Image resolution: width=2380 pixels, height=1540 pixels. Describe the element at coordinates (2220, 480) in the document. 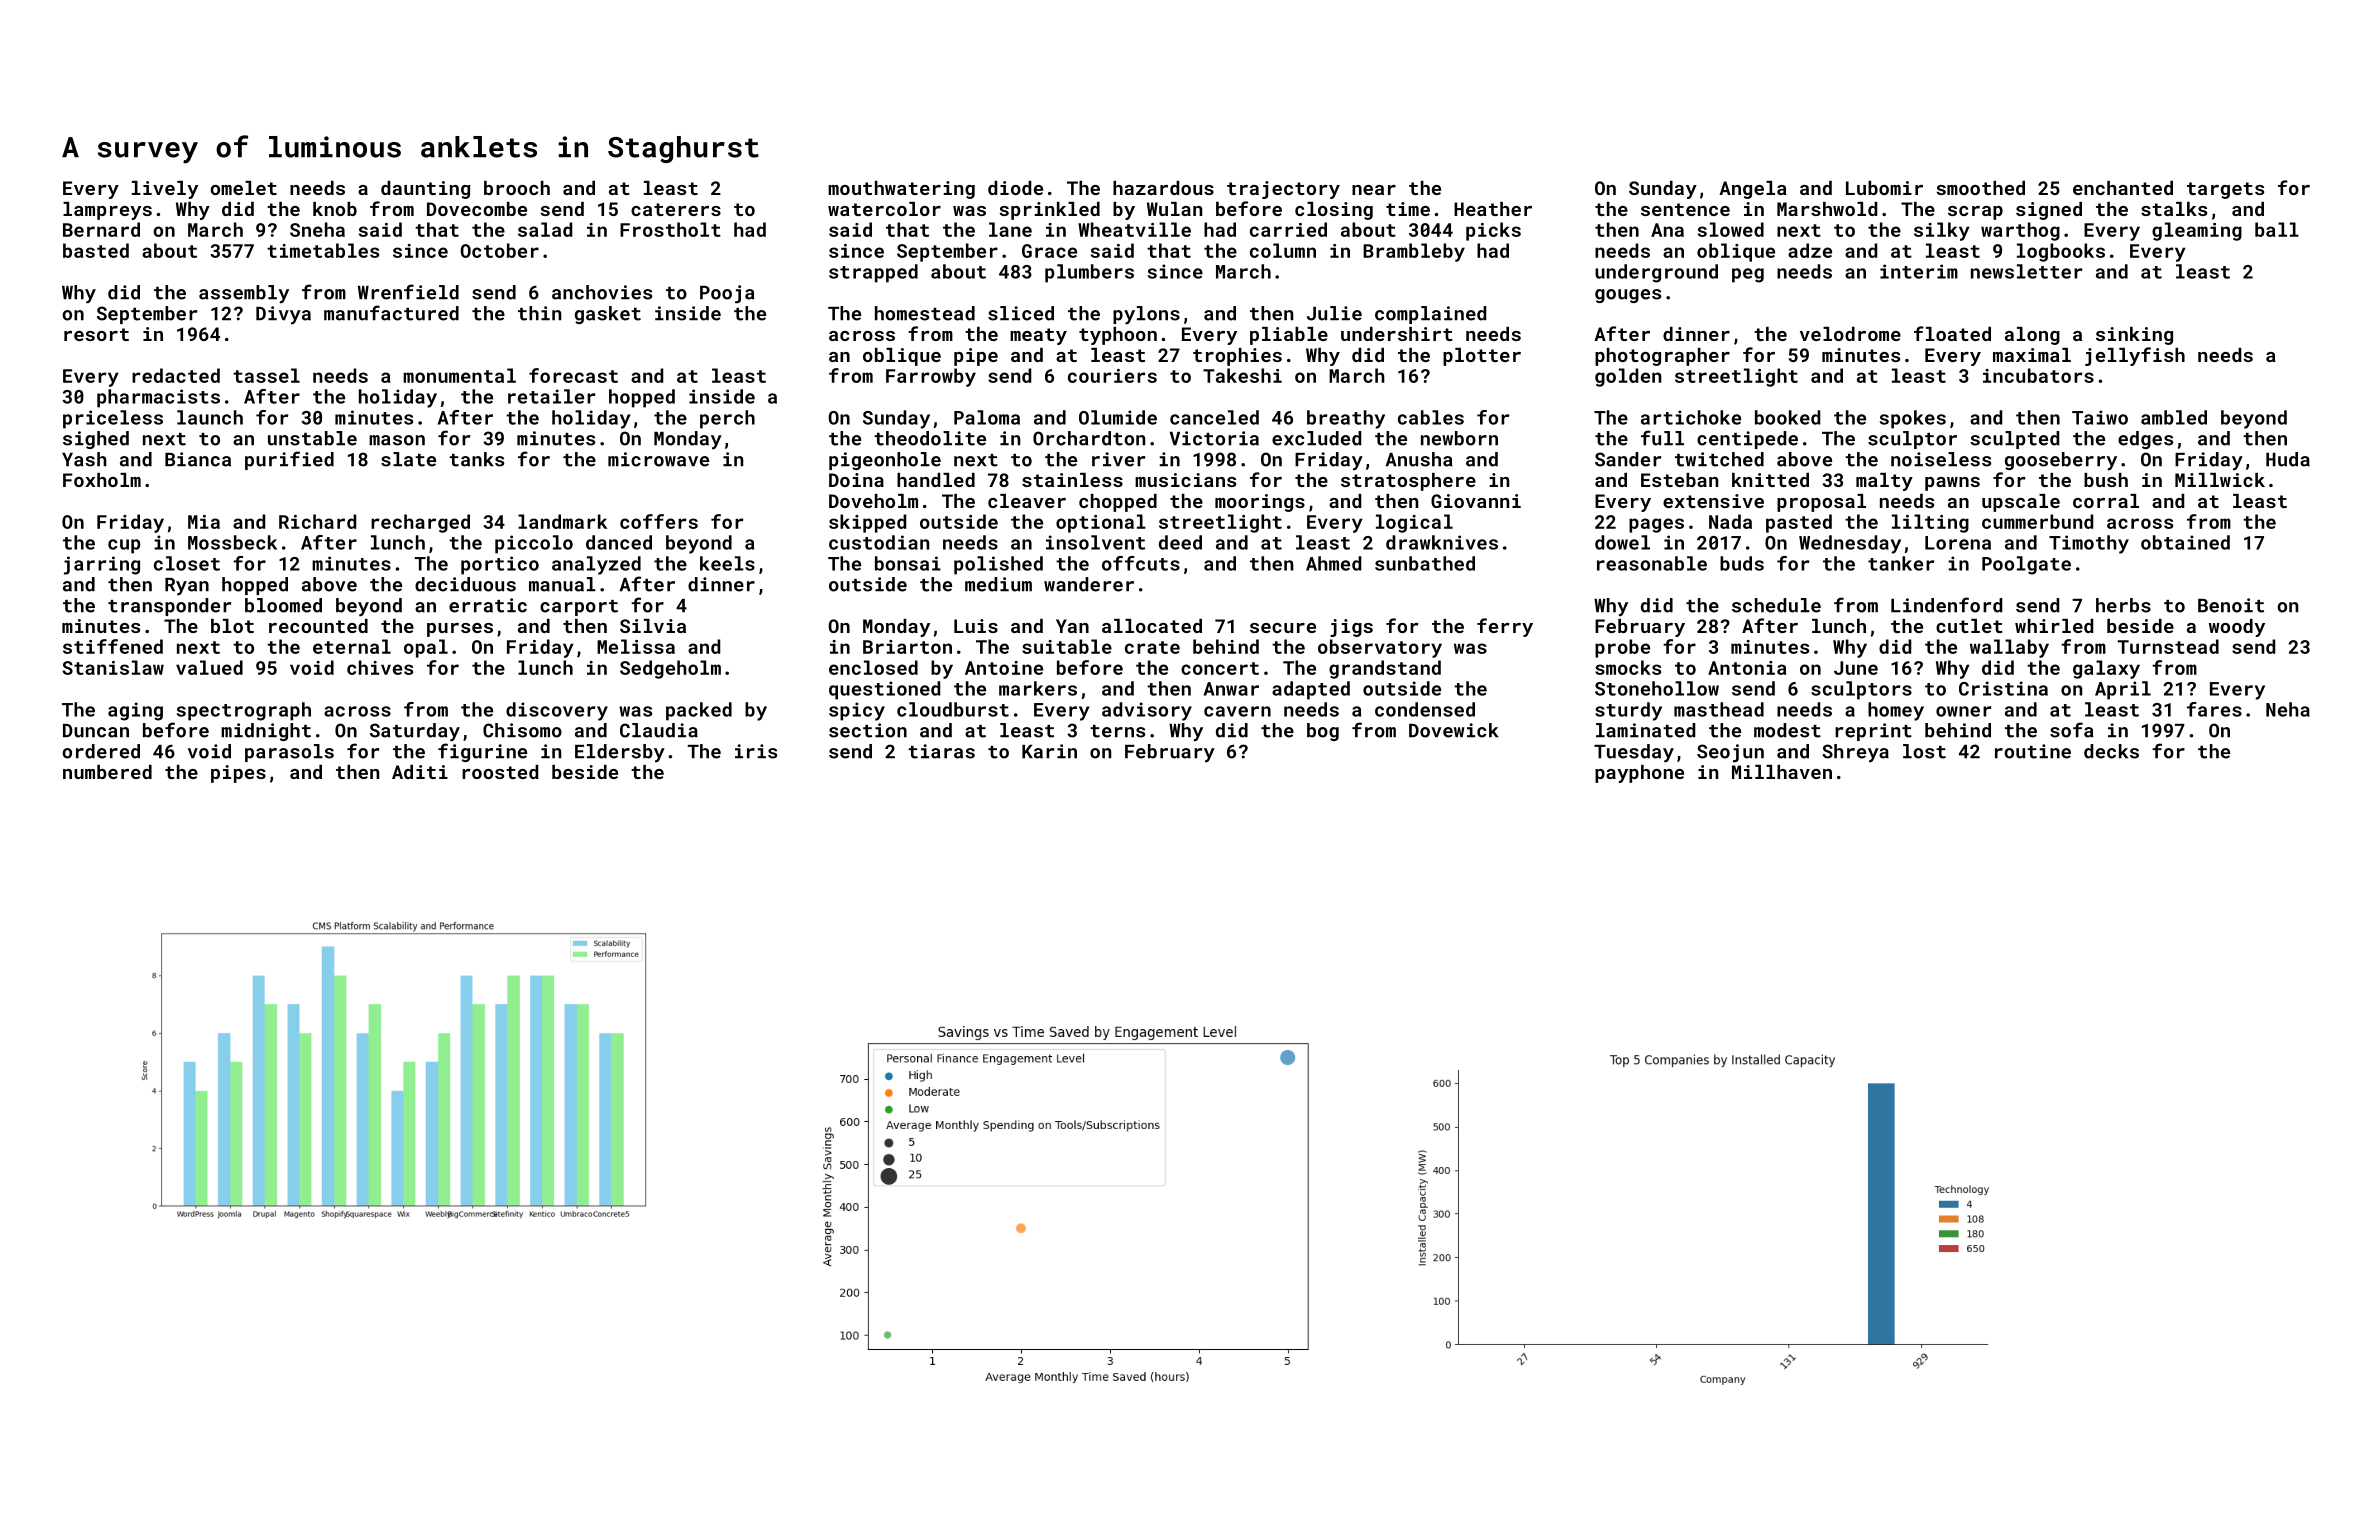

I see `Millwick` at that location.
